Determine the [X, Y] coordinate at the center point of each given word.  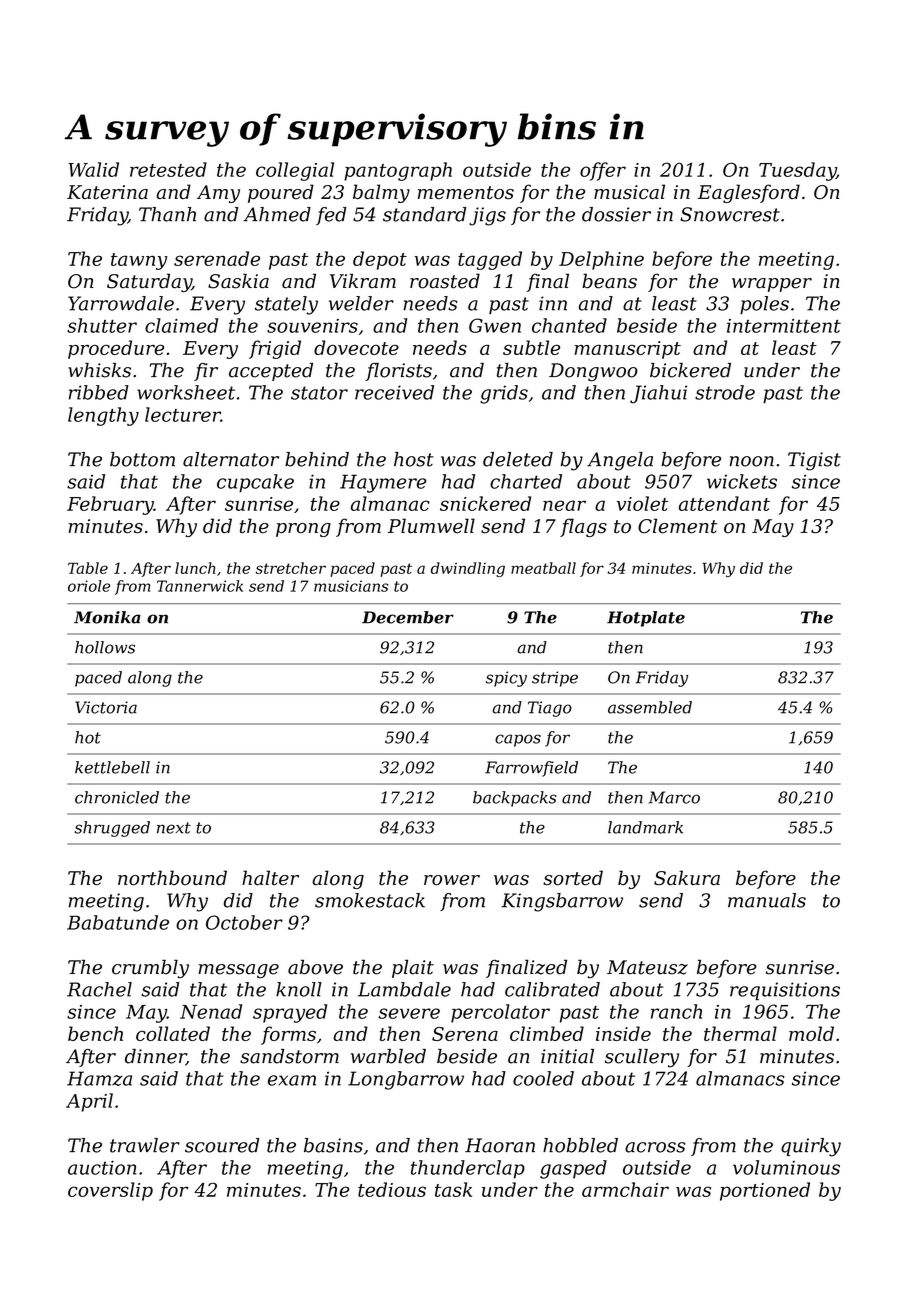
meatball [543, 568]
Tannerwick [200, 586]
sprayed [290, 1013]
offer [603, 171]
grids [504, 394]
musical [629, 192]
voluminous [786, 1167]
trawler [145, 1145]
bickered [690, 370]
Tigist [814, 461]
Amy [218, 194]
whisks [99, 370]
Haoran [500, 1145]
